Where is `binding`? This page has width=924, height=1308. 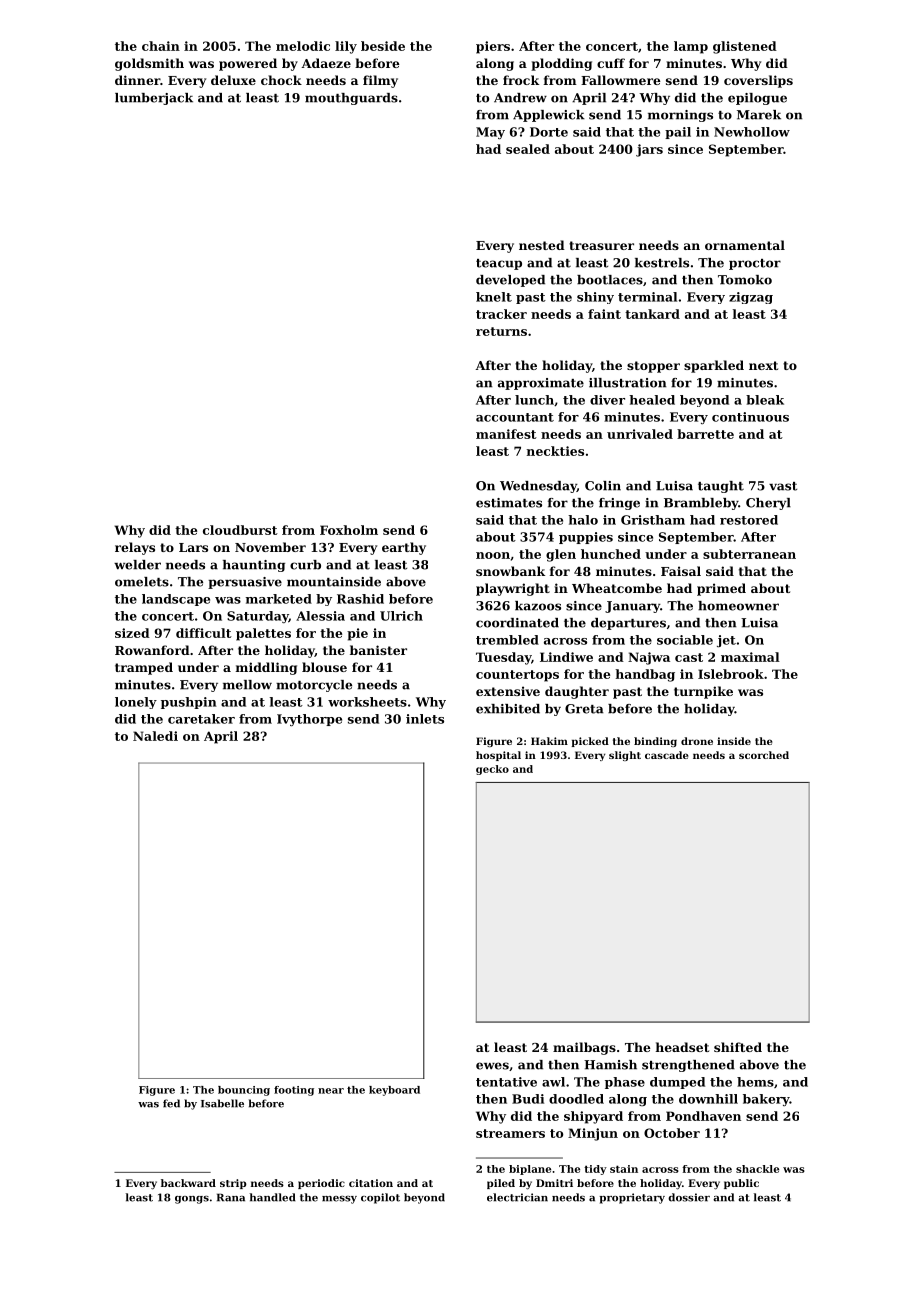
binding is located at coordinates (655, 742).
